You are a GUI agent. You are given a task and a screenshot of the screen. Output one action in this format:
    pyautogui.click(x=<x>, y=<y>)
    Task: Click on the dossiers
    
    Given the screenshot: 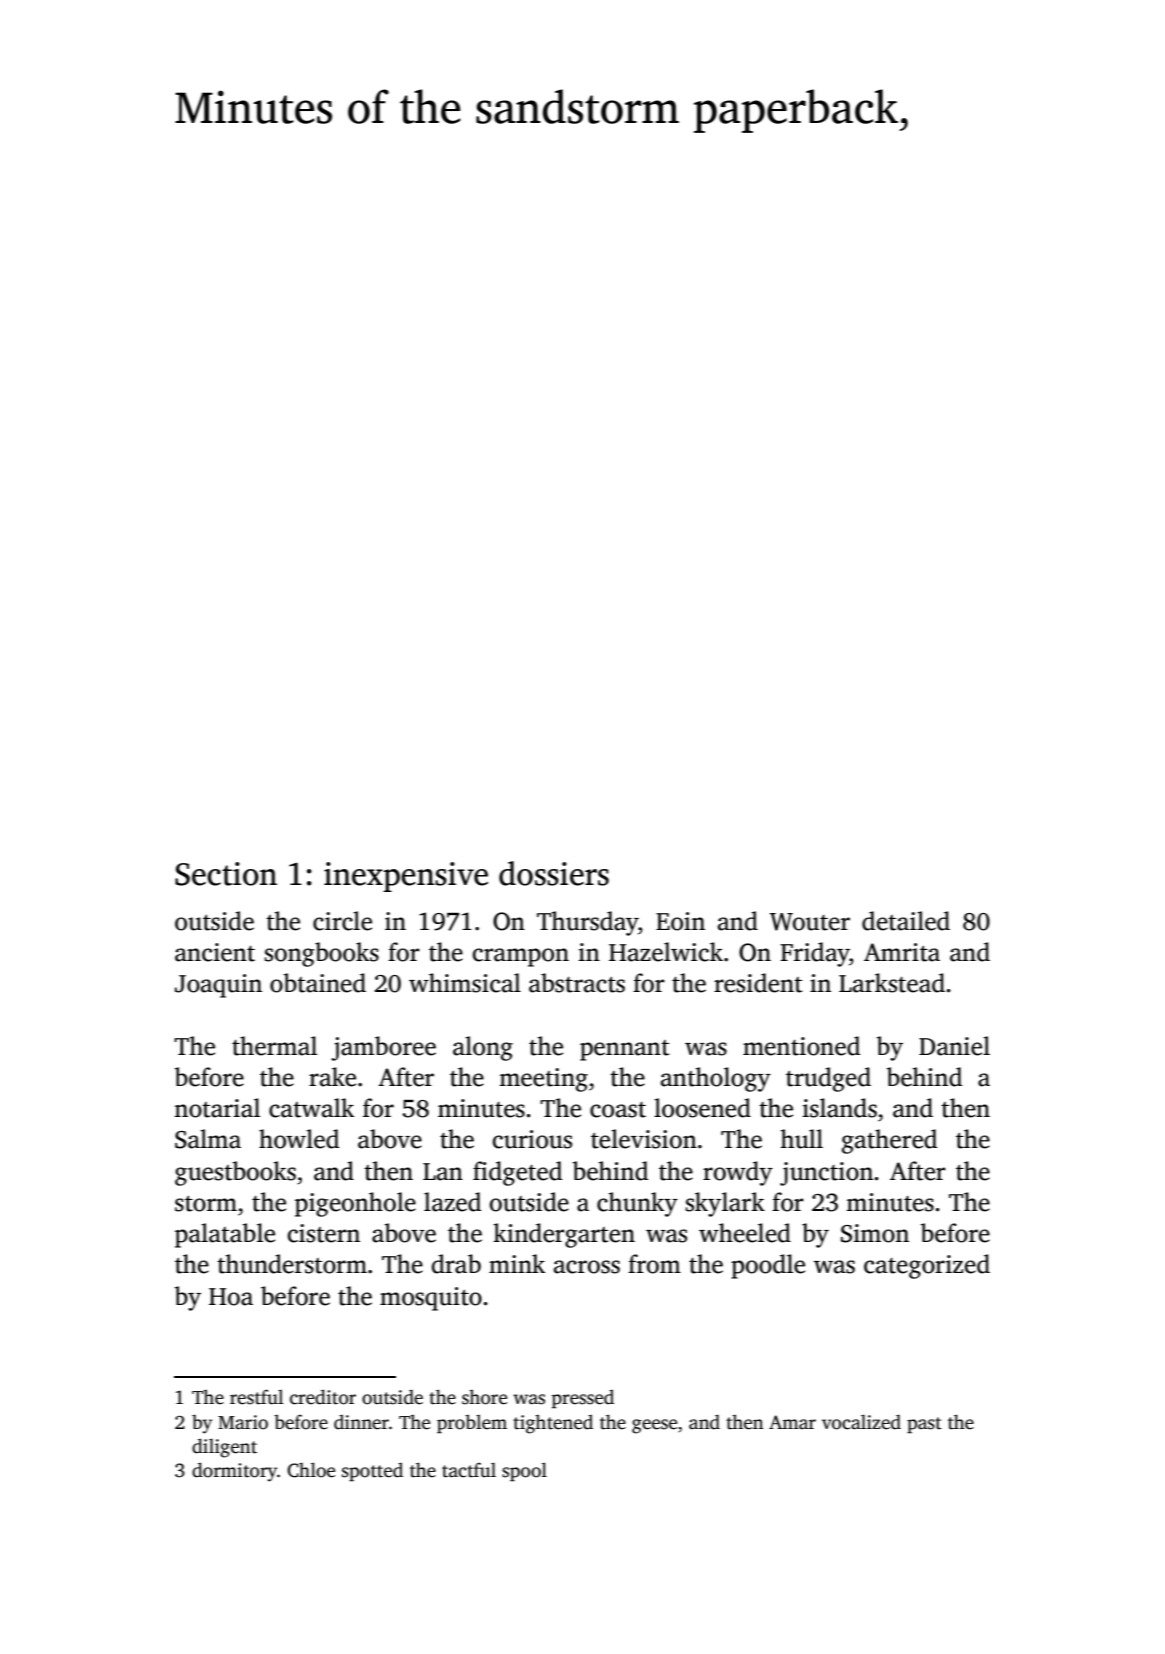 What is the action you would take?
    pyautogui.click(x=554, y=873)
